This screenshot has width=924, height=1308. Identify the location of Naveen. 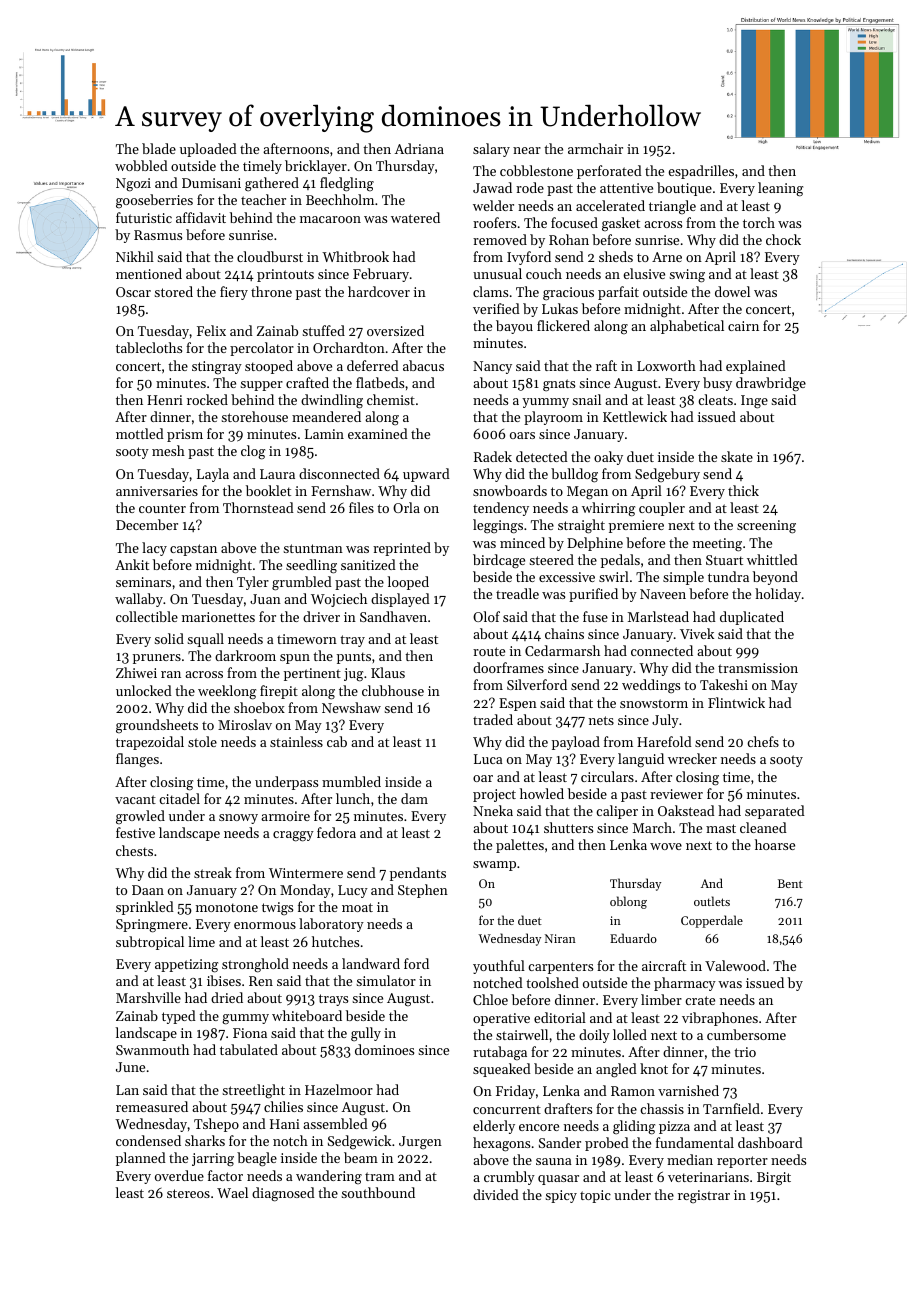
(663, 594).
